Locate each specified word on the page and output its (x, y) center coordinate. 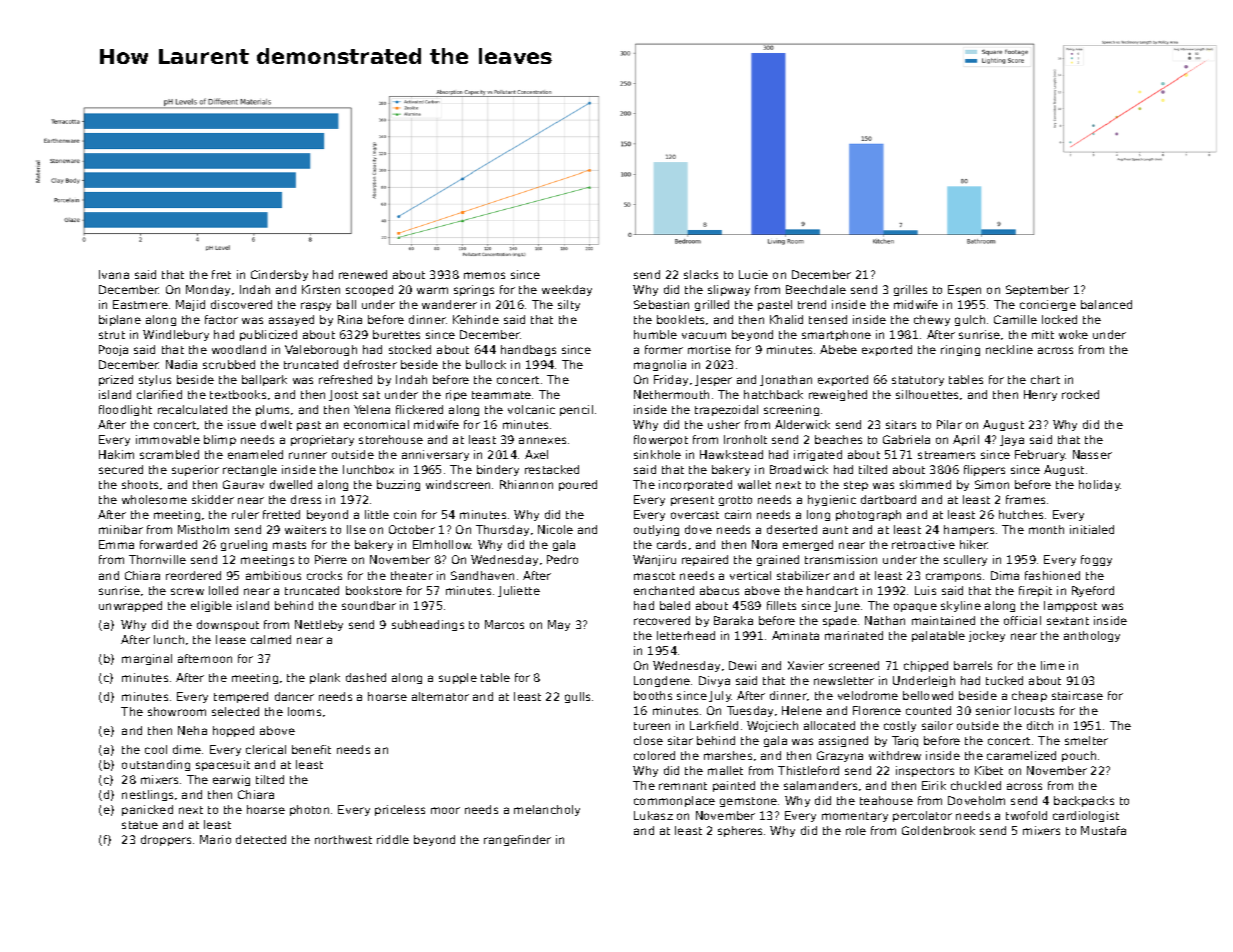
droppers (166, 840)
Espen (964, 290)
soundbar (369, 605)
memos (484, 275)
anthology (1092, 636)
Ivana (114, 274)
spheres (740, 831)
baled (675, 605)
